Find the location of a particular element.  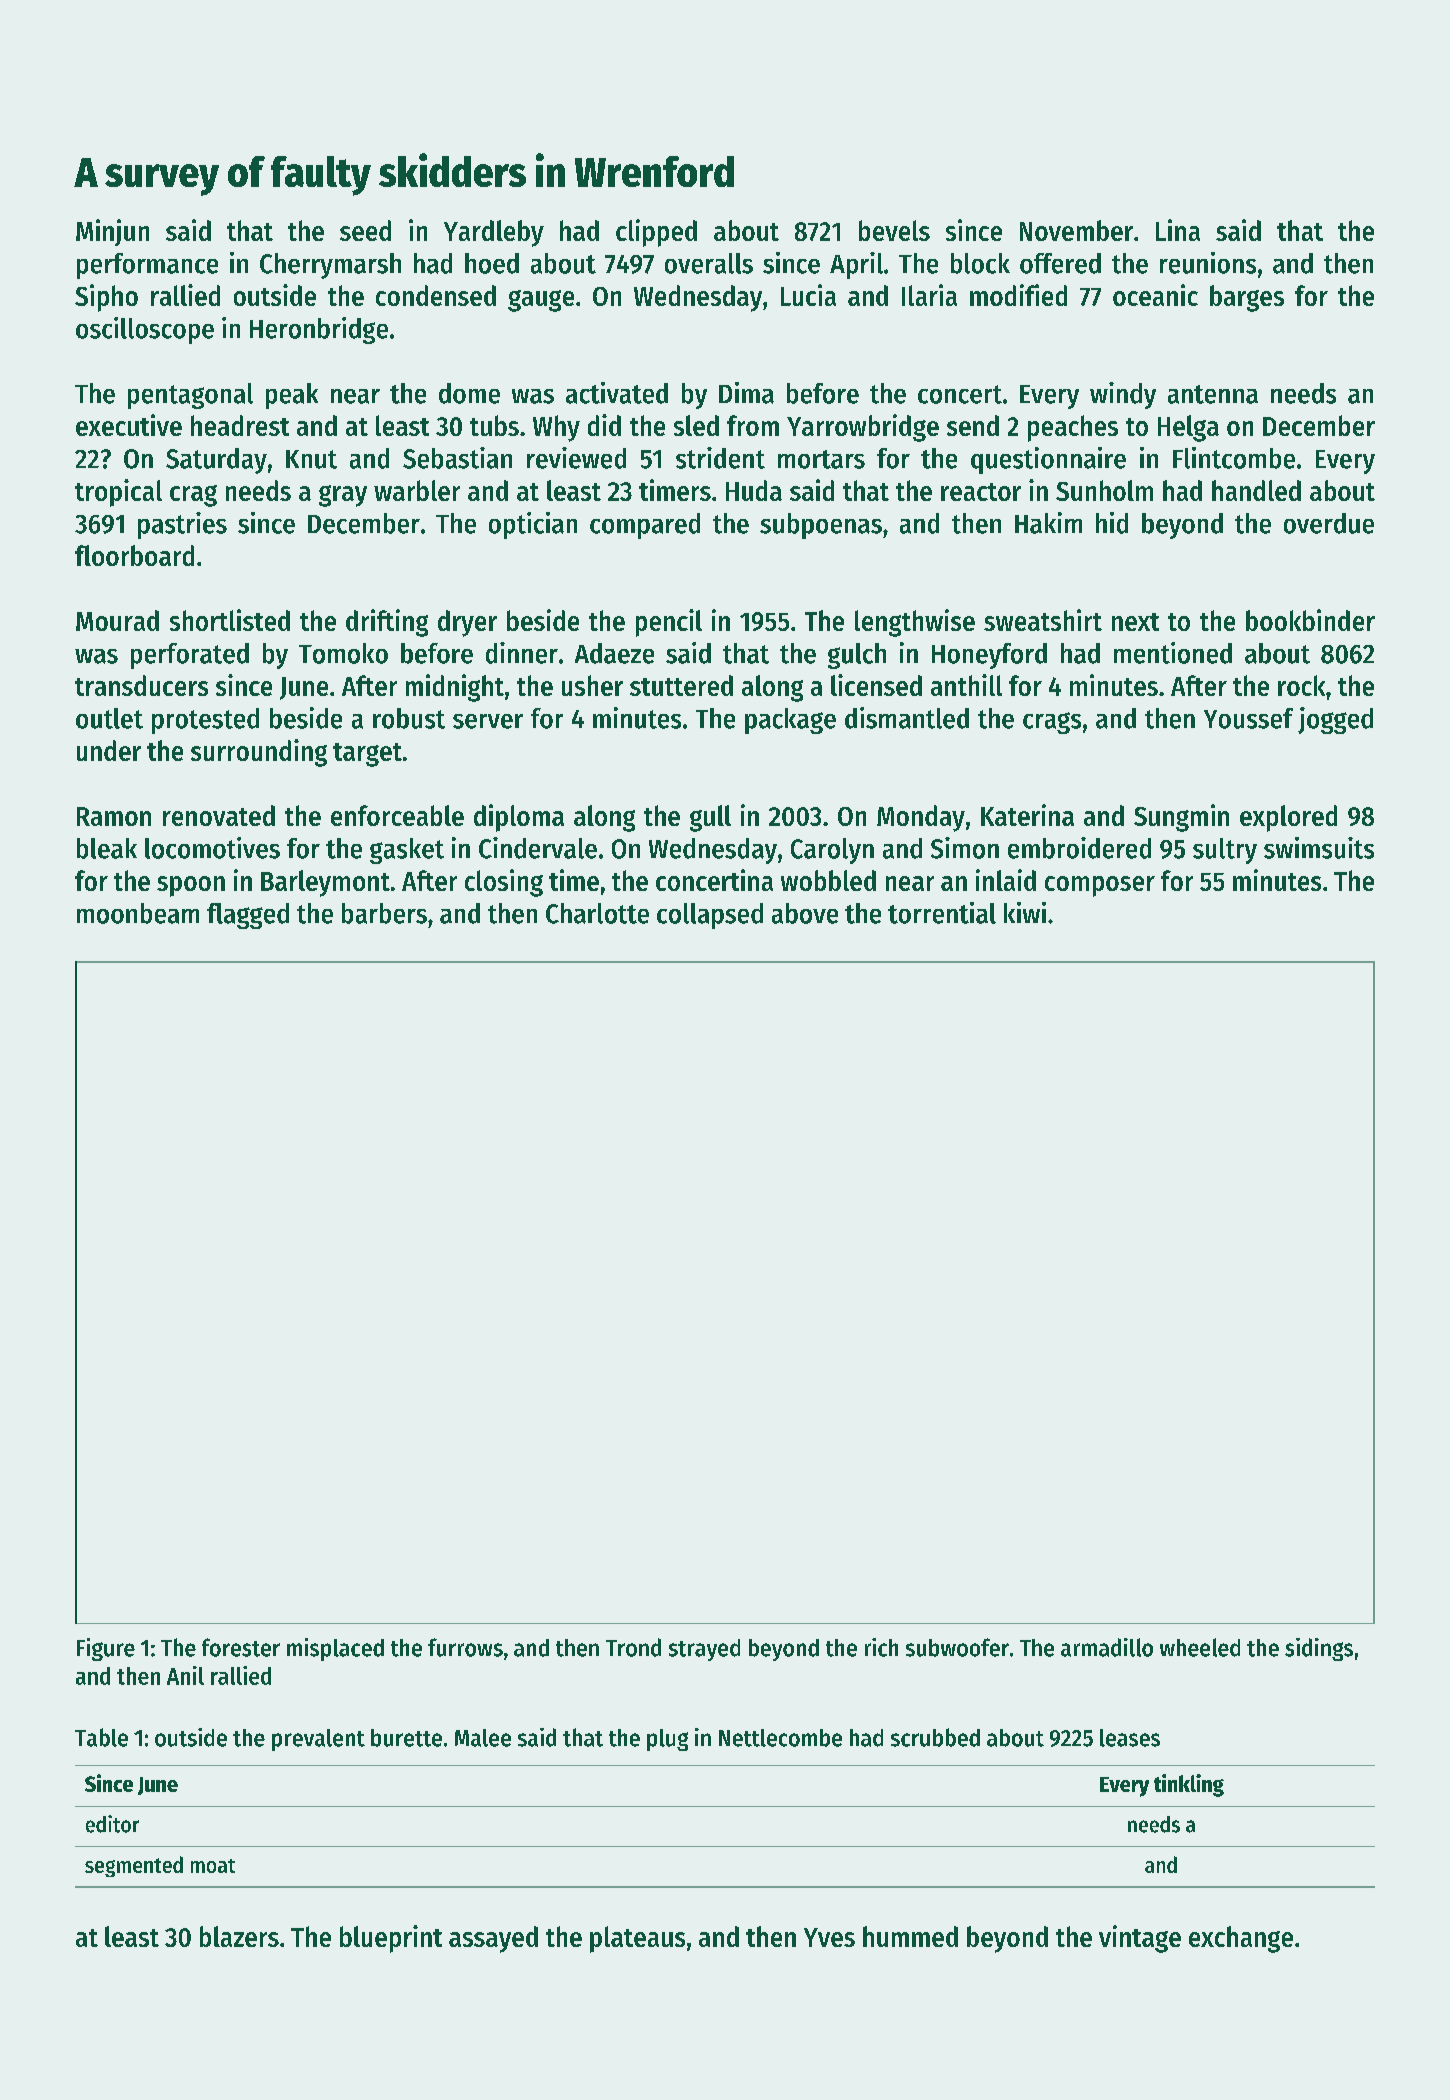

moonbeam is located at coordinates (138, 913).
